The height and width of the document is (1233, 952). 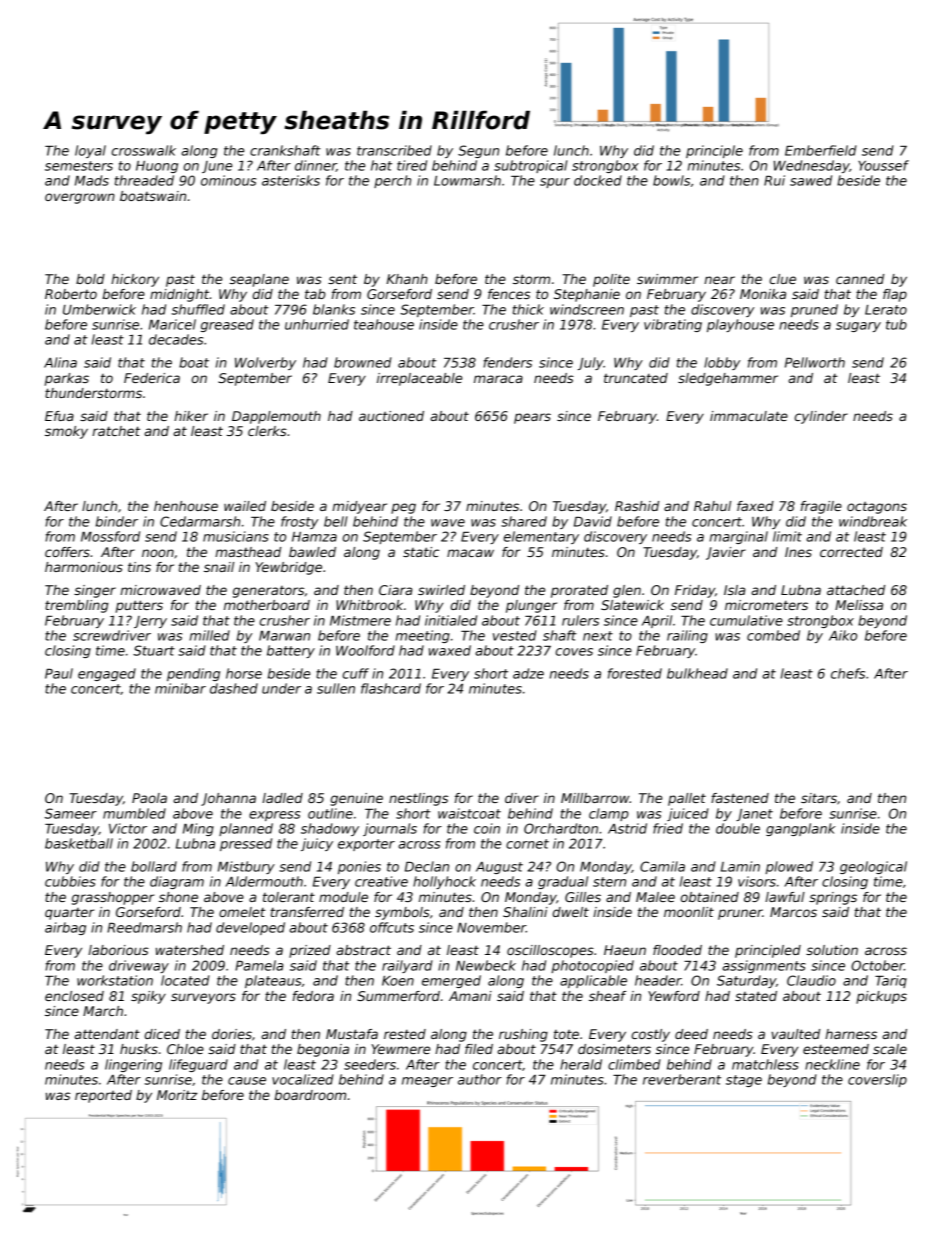 What do you see at coordinates (103, 1096) in the document?
I see `reported` at bounding box center [103, 1096].
